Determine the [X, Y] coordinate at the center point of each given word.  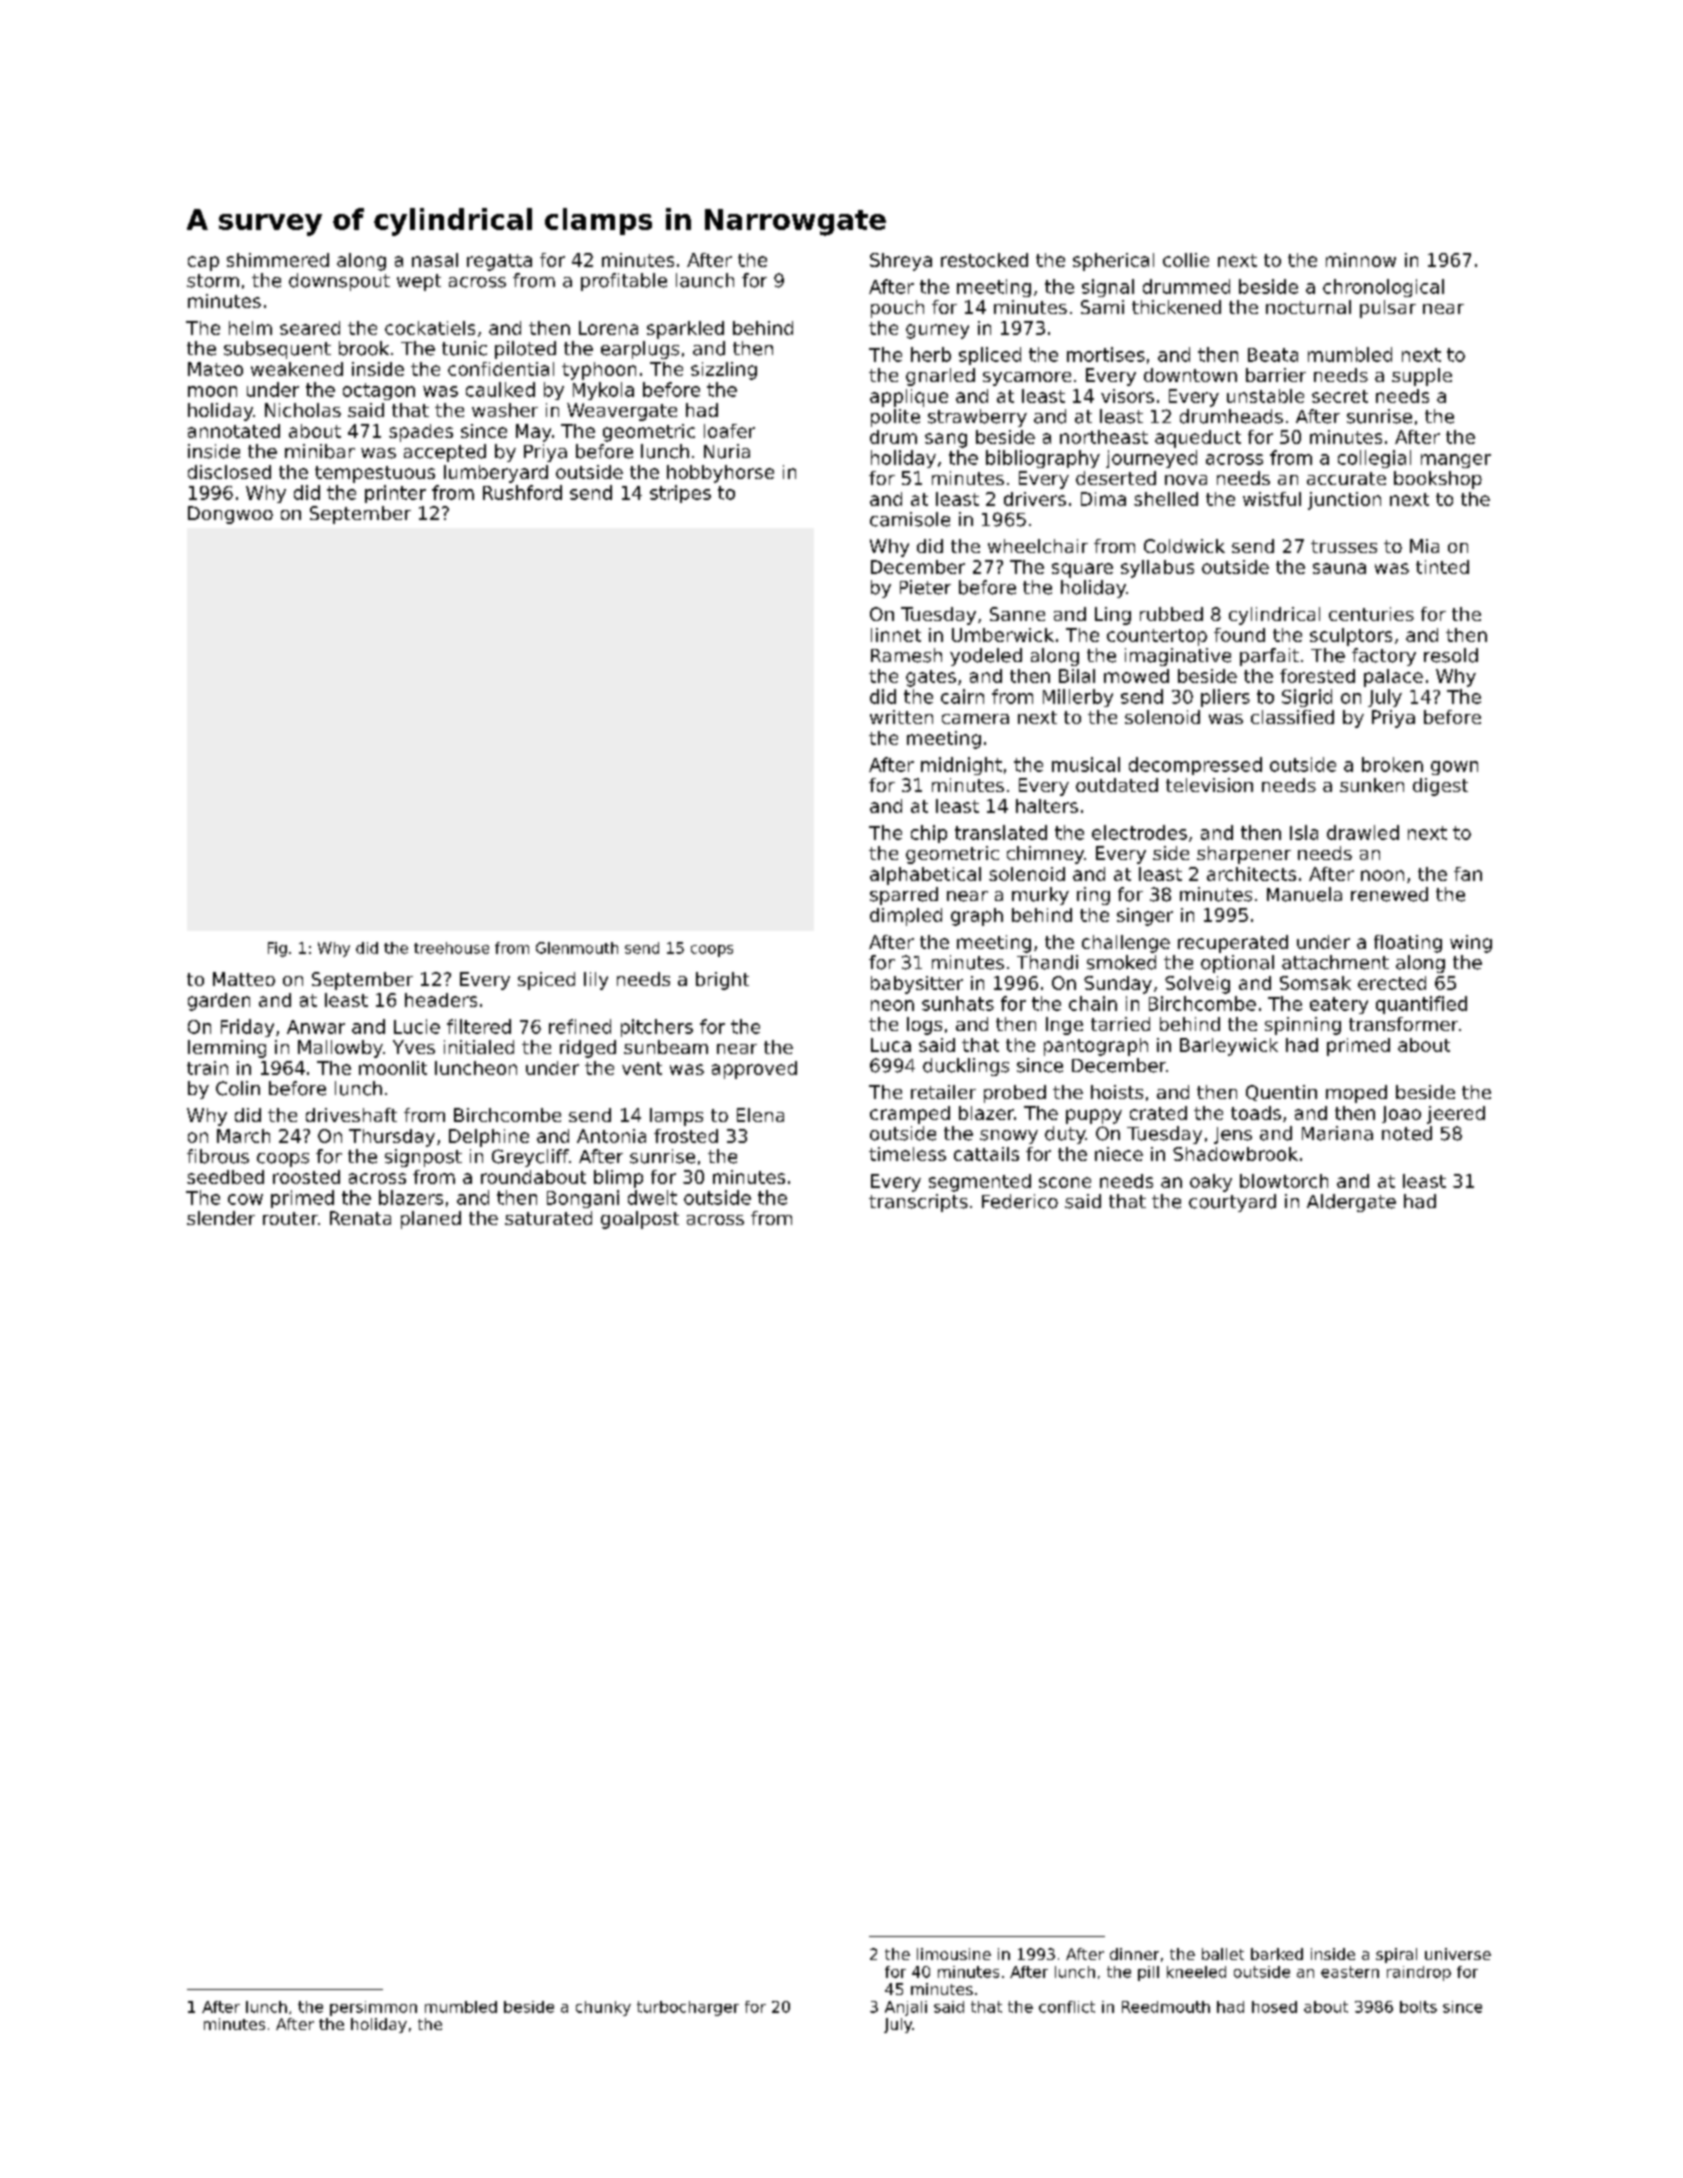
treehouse [451, 948]
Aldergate [1351, 1203]
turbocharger [688, 2008]
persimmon [373, 2008]
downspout [339, 282]
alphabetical [925, 876]
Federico [1020, 1201]
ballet [1223, 1954]
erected [1392, 983]
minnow [1361, 260]
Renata [360, 1218]
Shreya [901, 262]
